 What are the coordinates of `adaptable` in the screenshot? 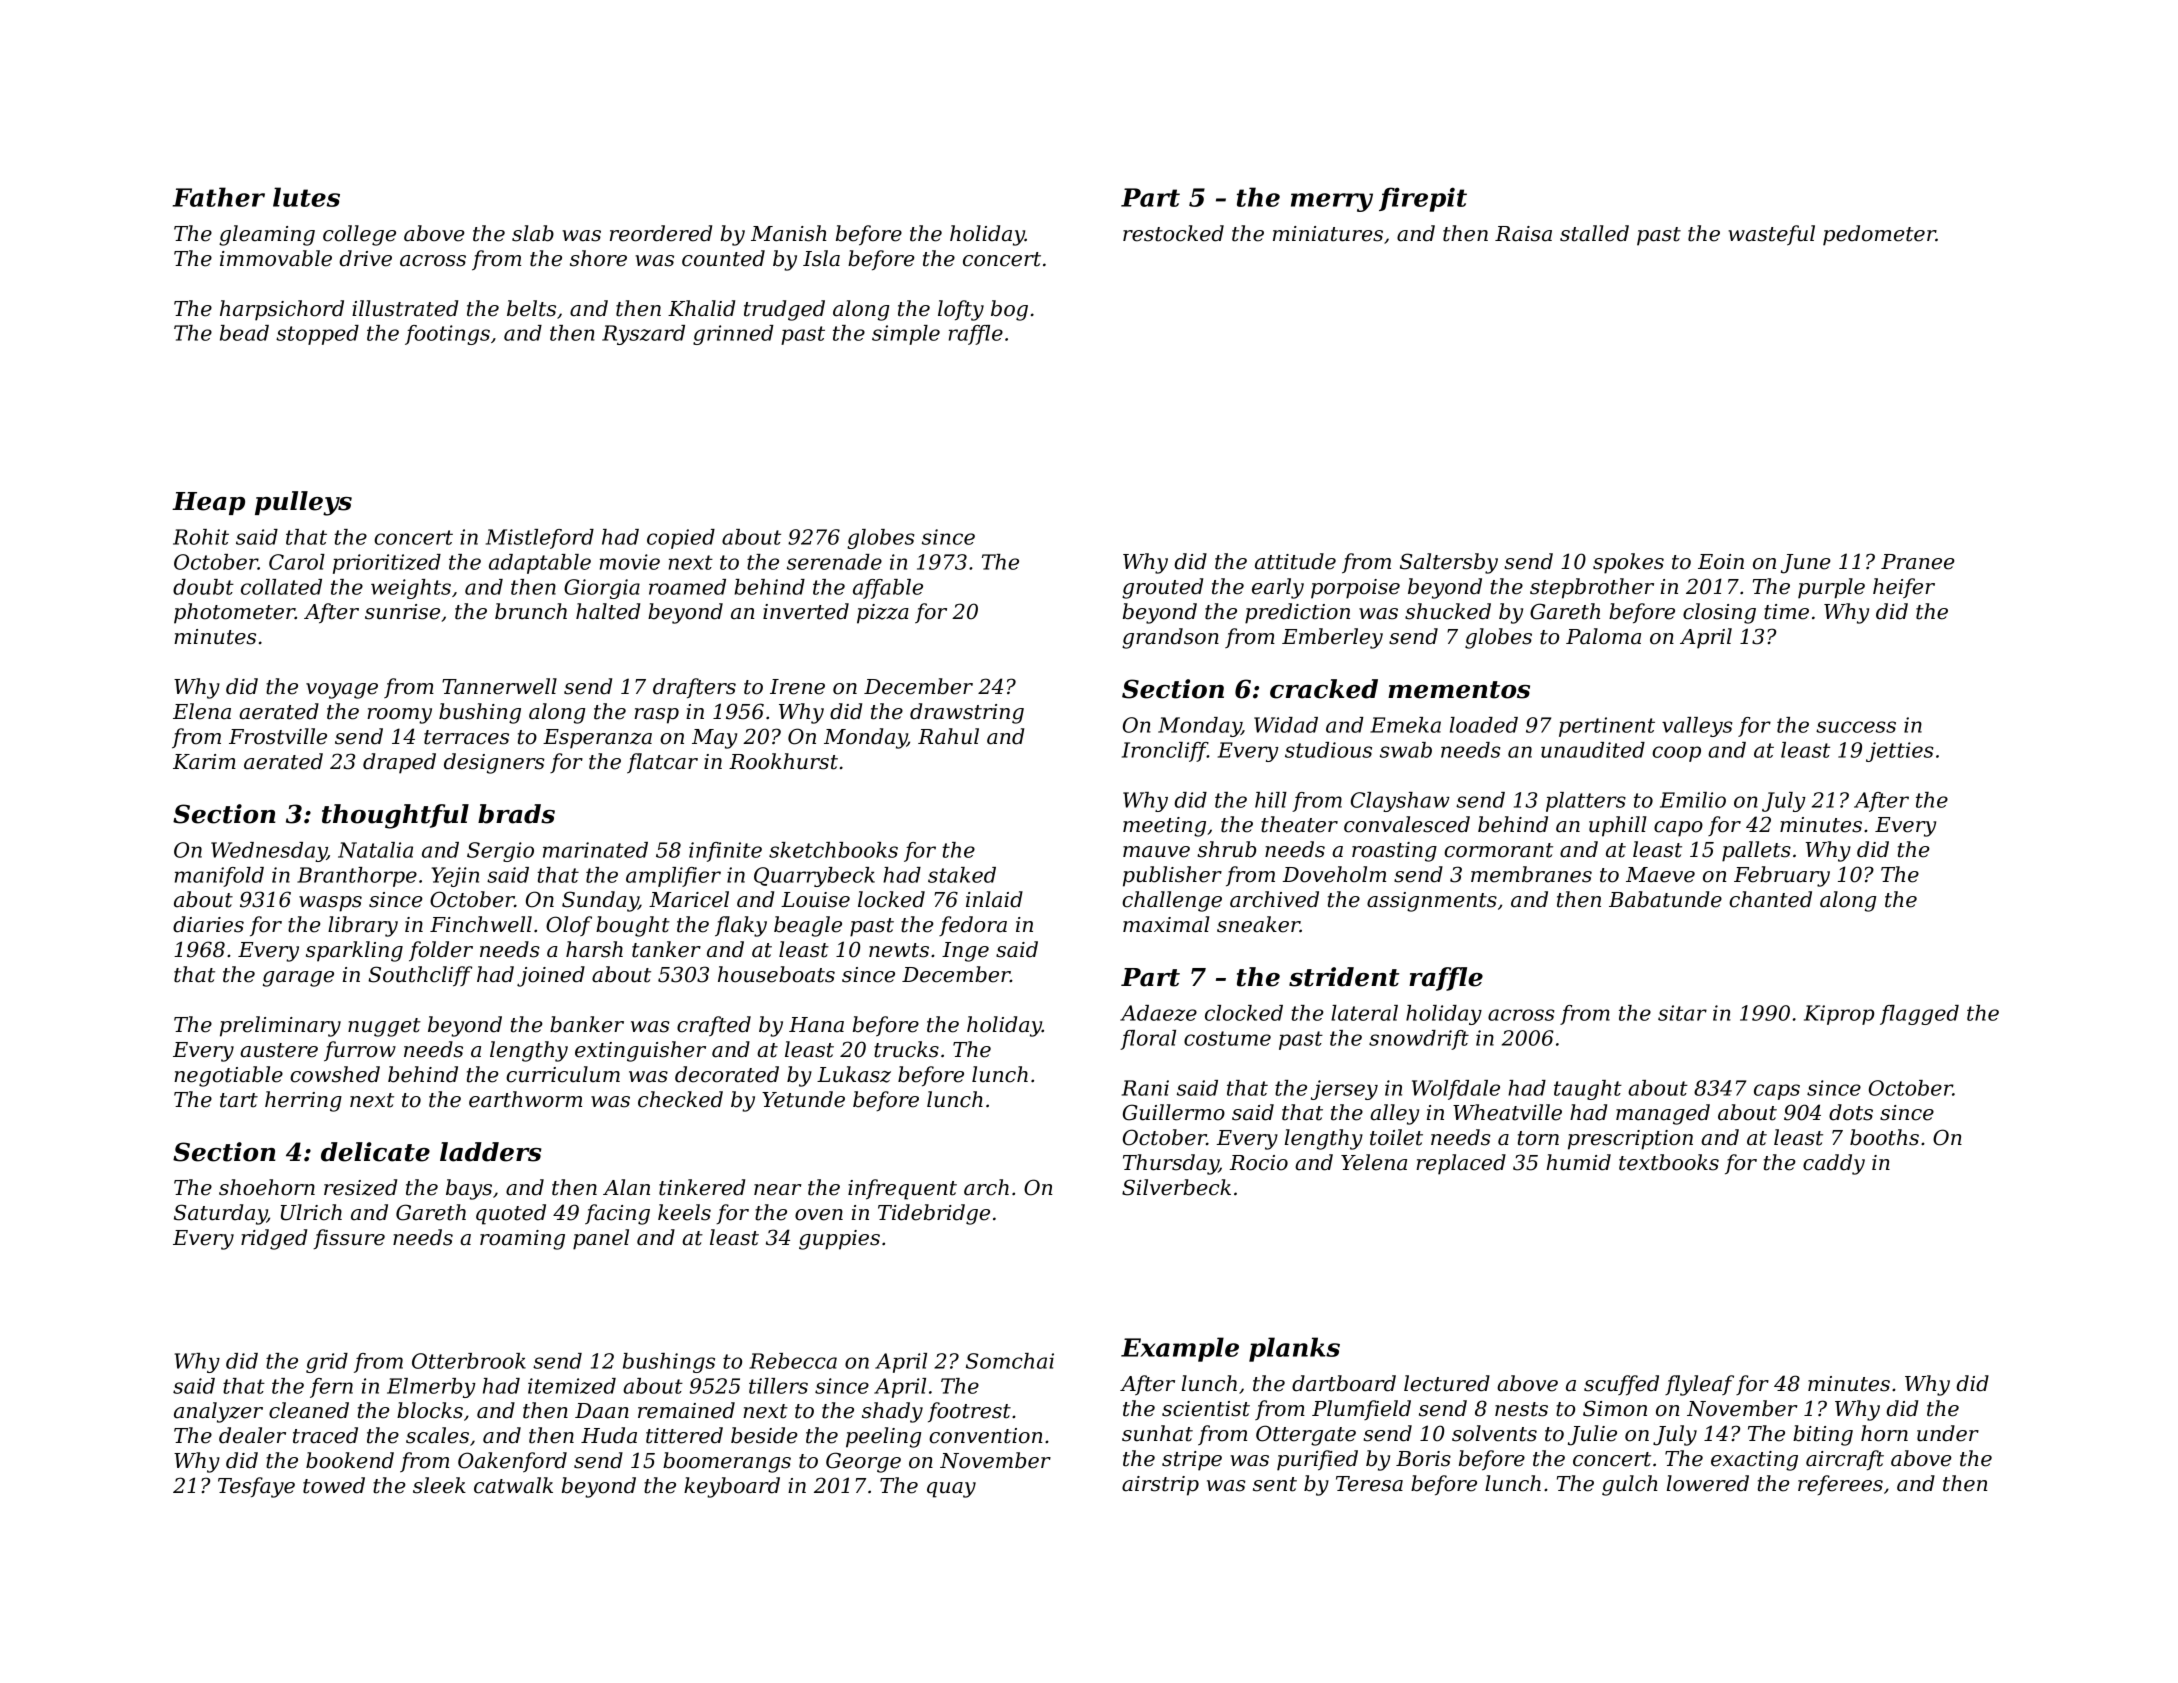 It's located at (540, 564).
